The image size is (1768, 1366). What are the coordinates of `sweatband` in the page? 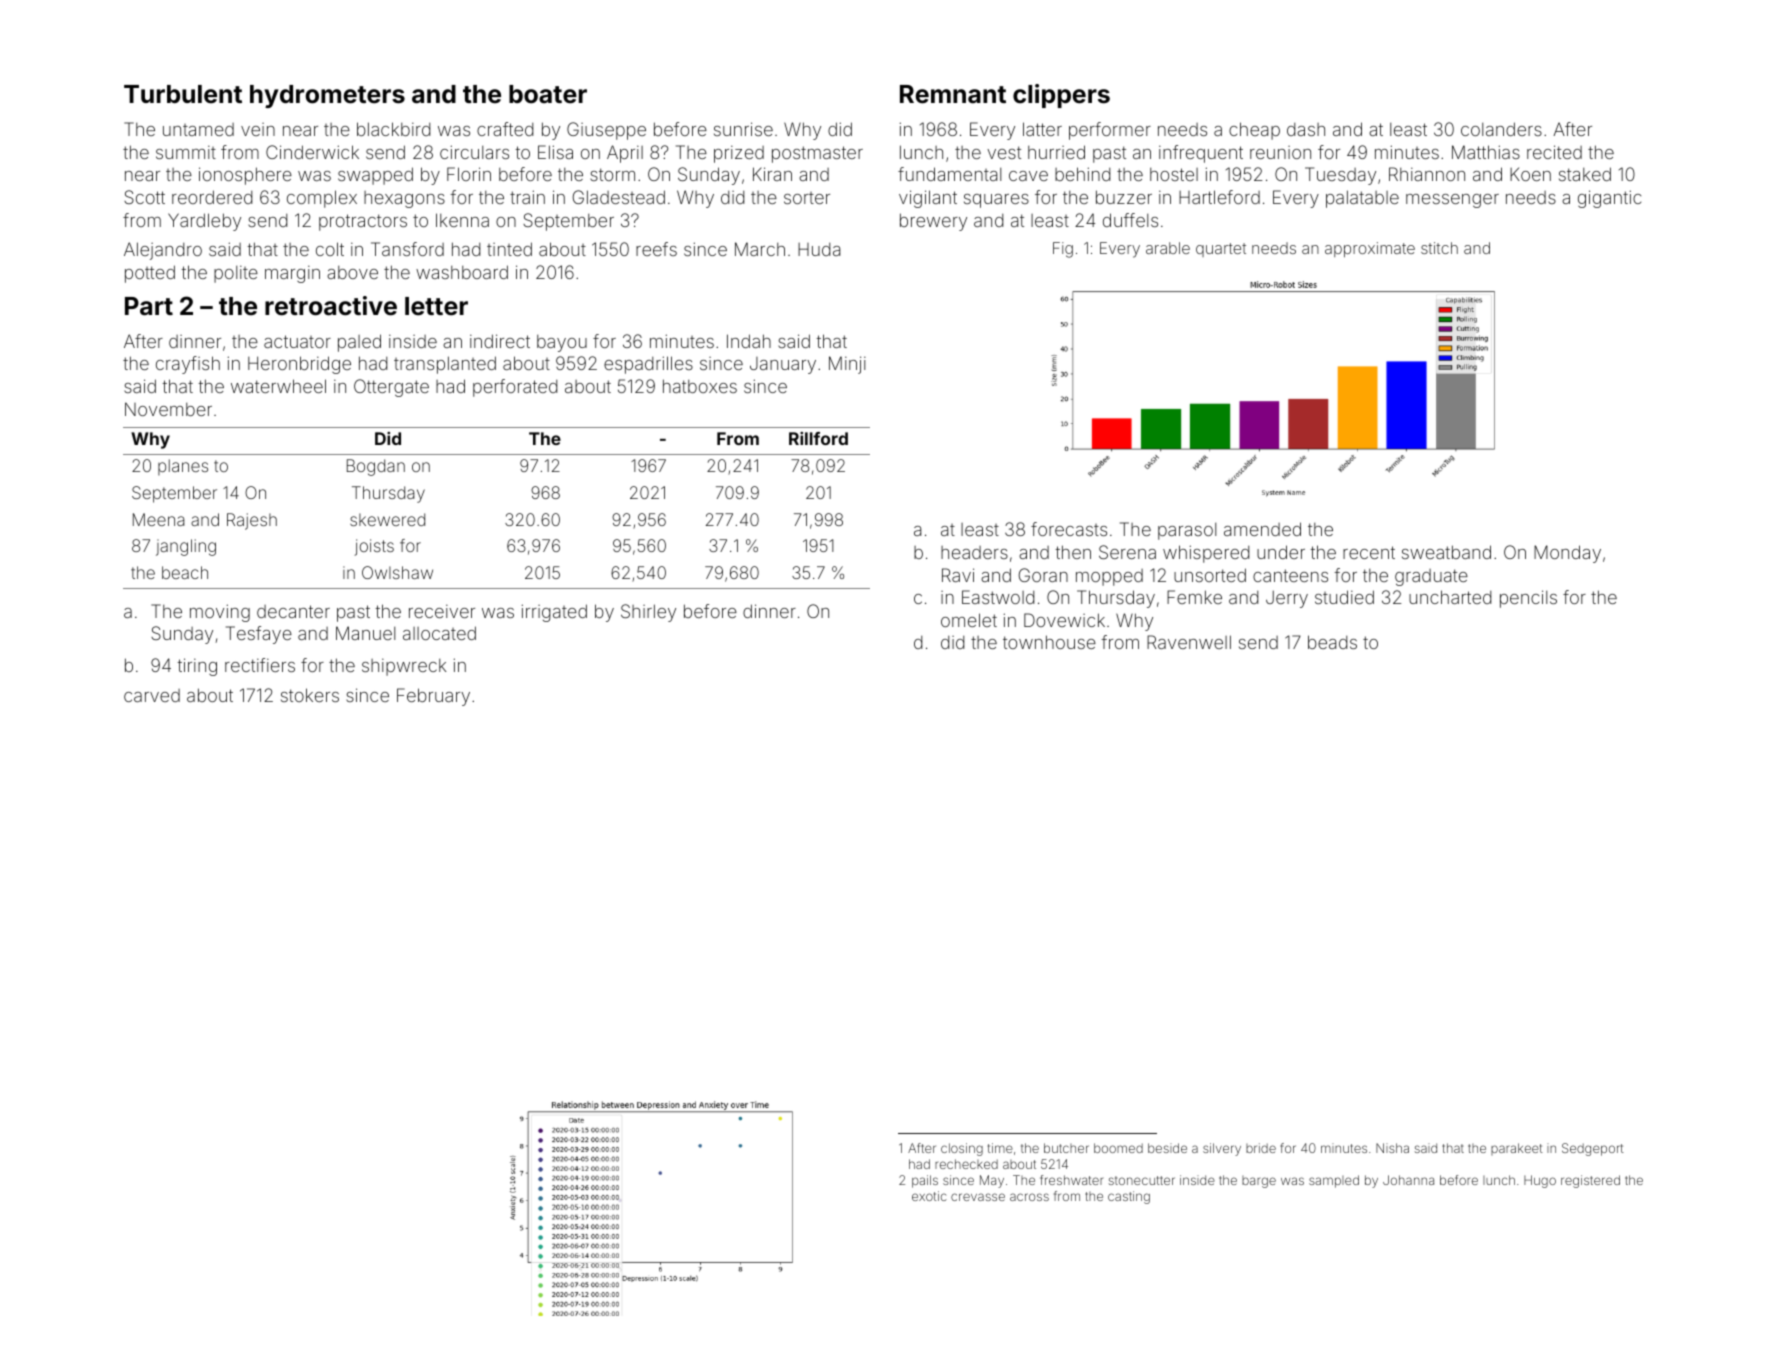 It's located at (1446, 552).
